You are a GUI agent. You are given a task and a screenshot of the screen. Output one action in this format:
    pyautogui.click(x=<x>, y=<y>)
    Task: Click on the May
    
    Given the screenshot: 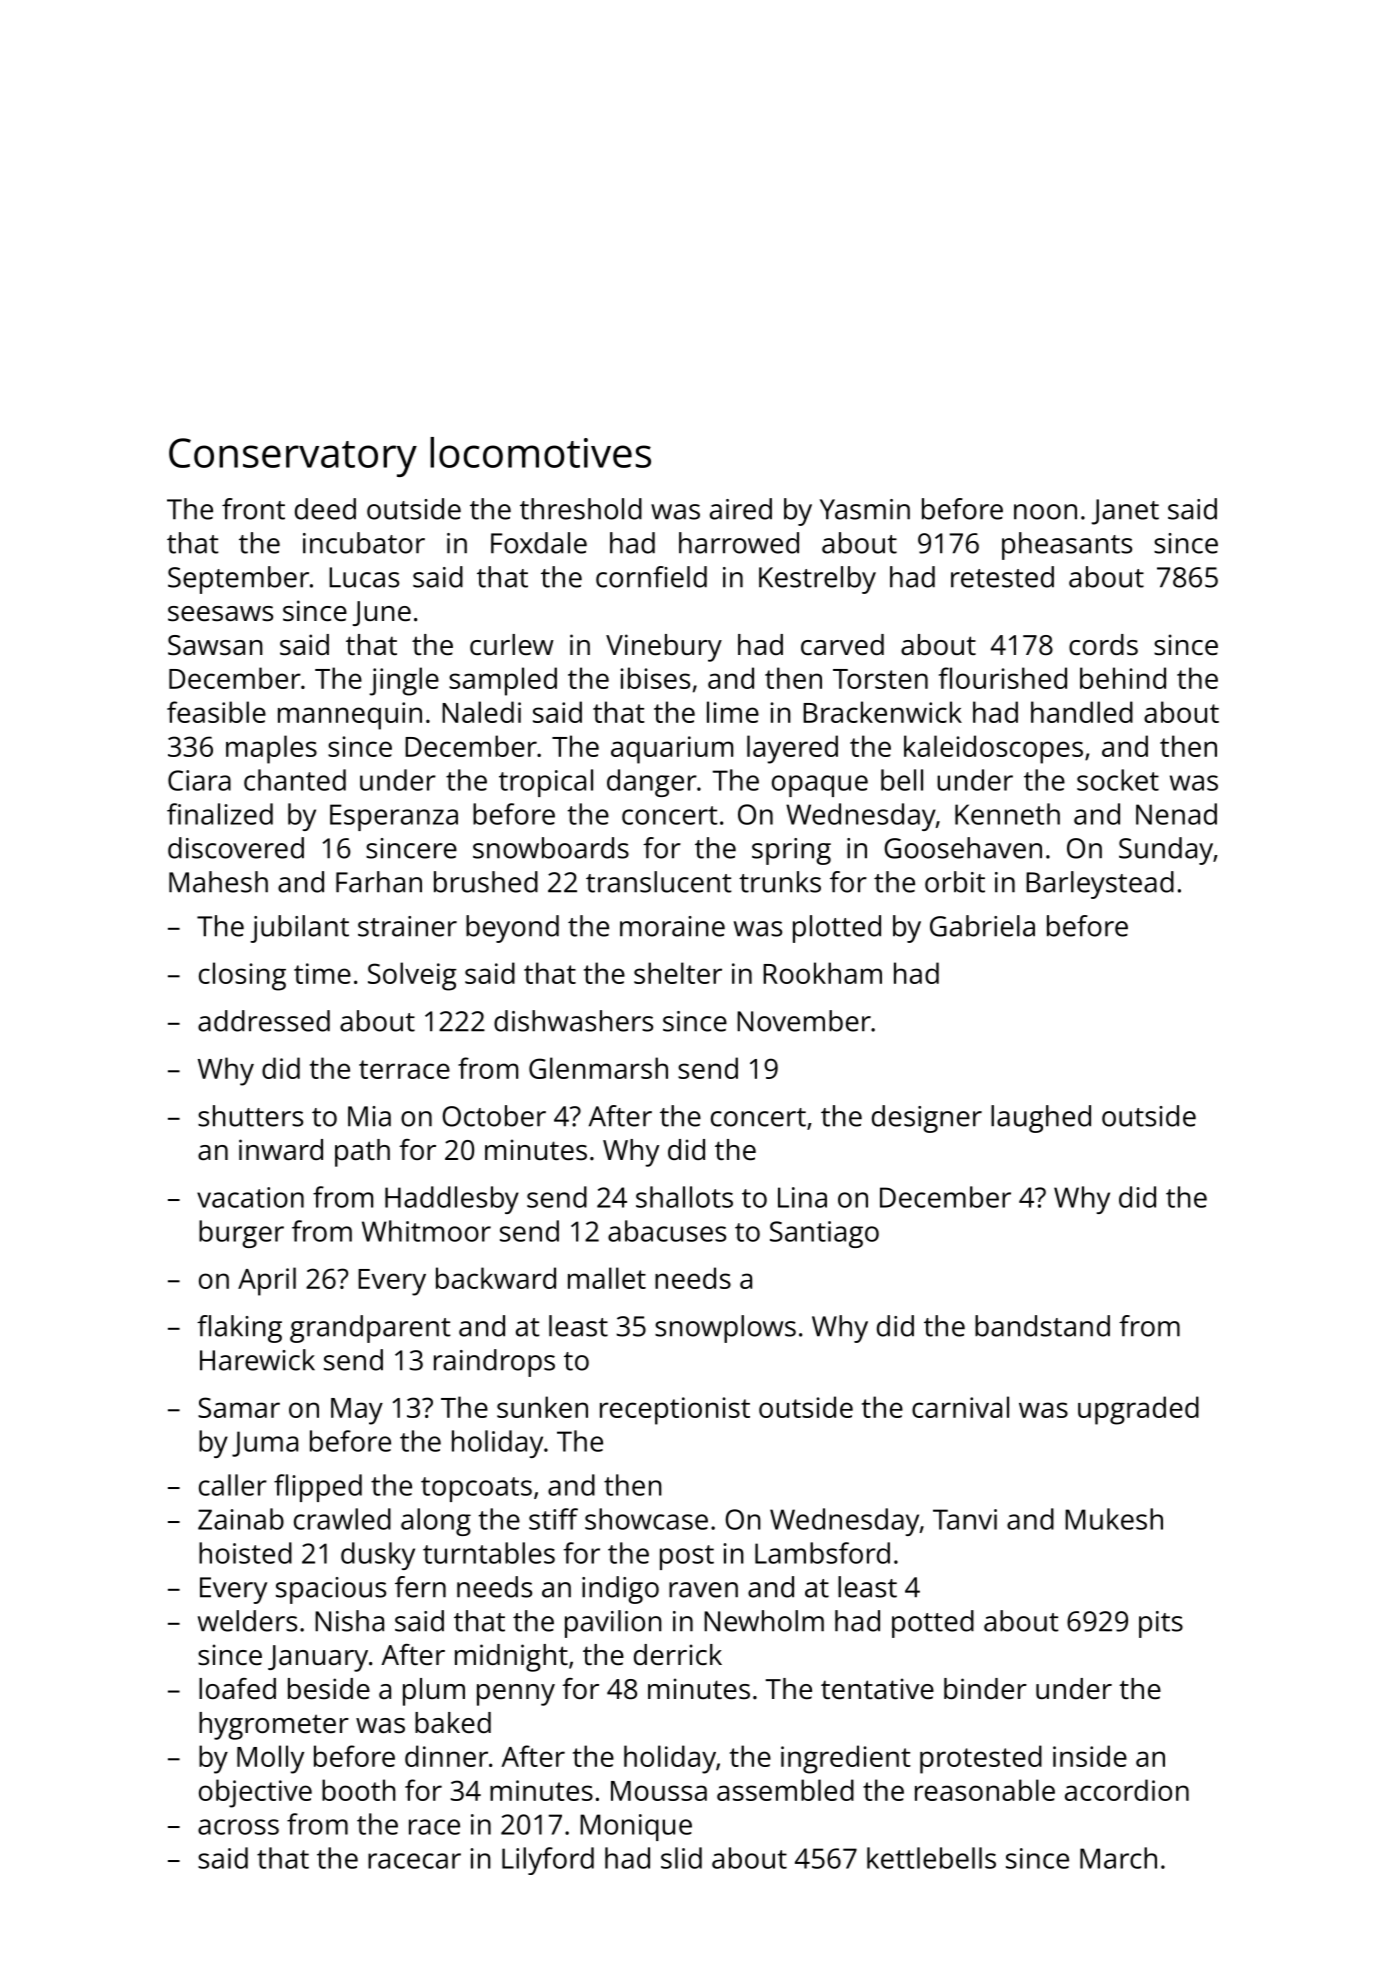 What is the action you would take?
    pyautogui.click(x=357, y=1411)
